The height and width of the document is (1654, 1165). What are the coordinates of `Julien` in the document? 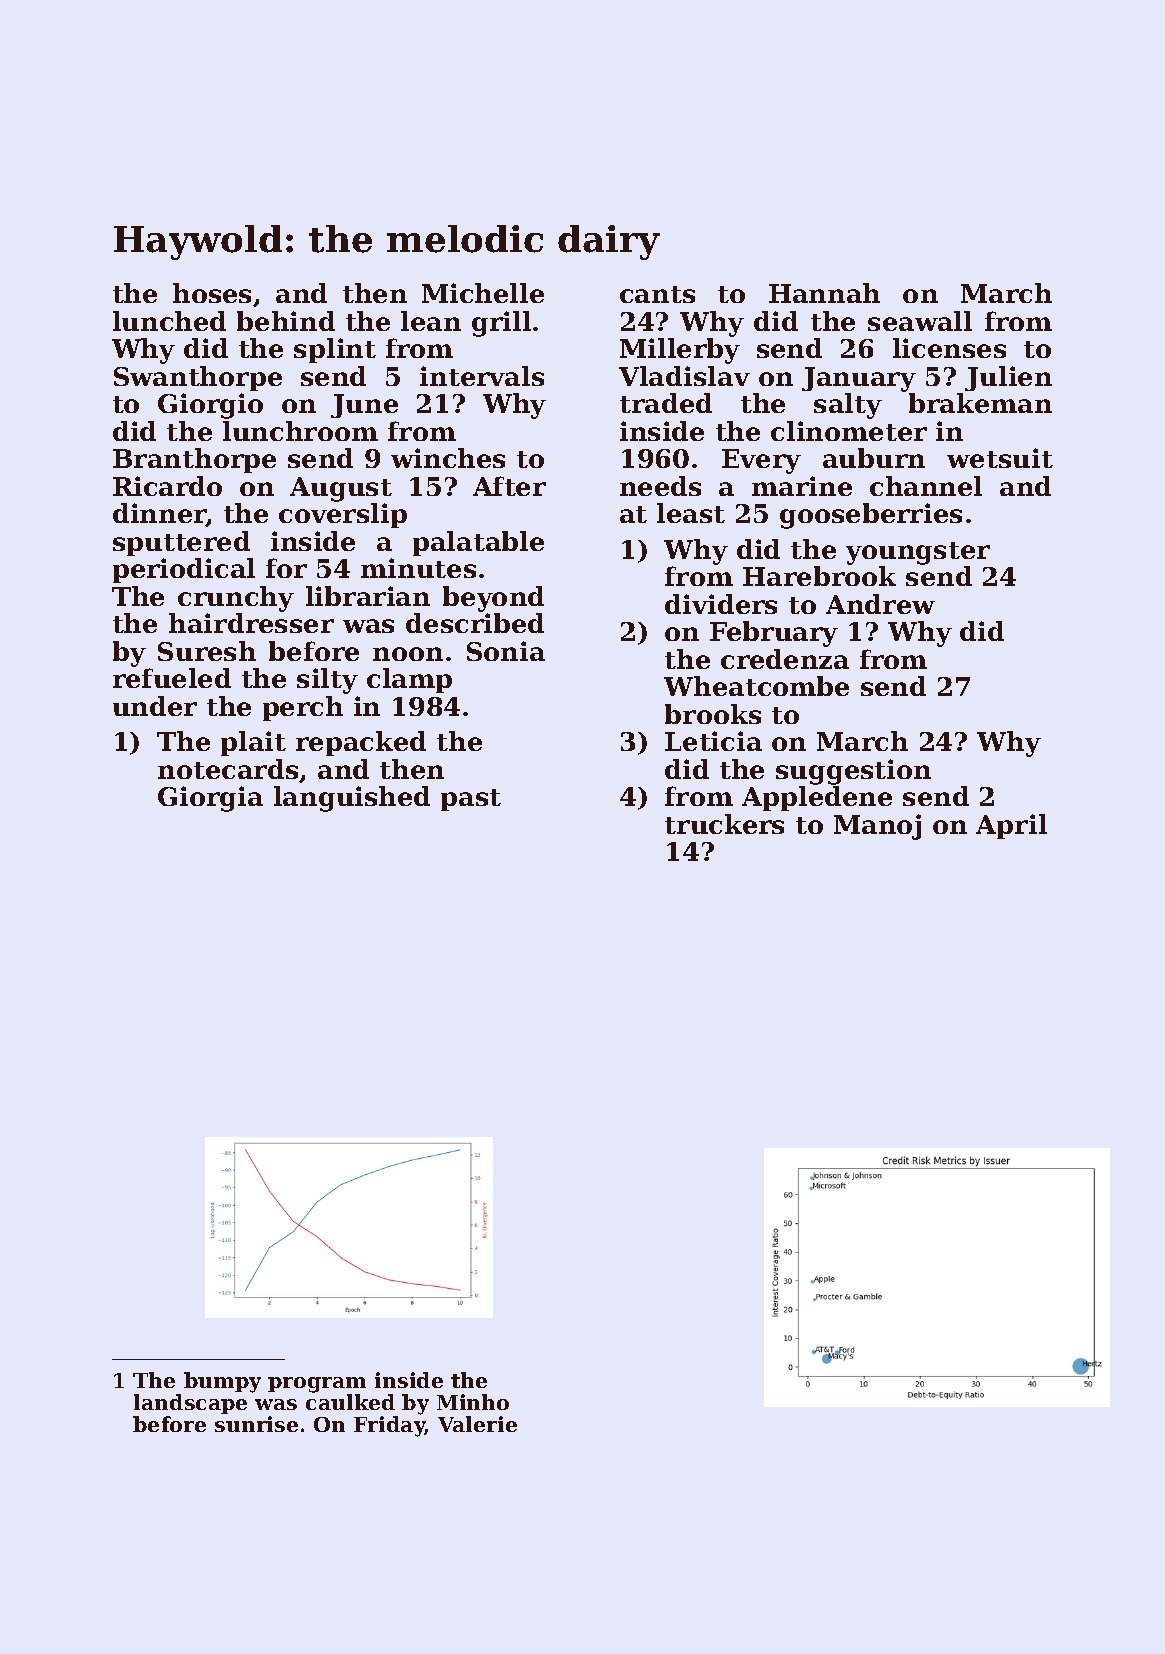 It's located at (1008, 378).
